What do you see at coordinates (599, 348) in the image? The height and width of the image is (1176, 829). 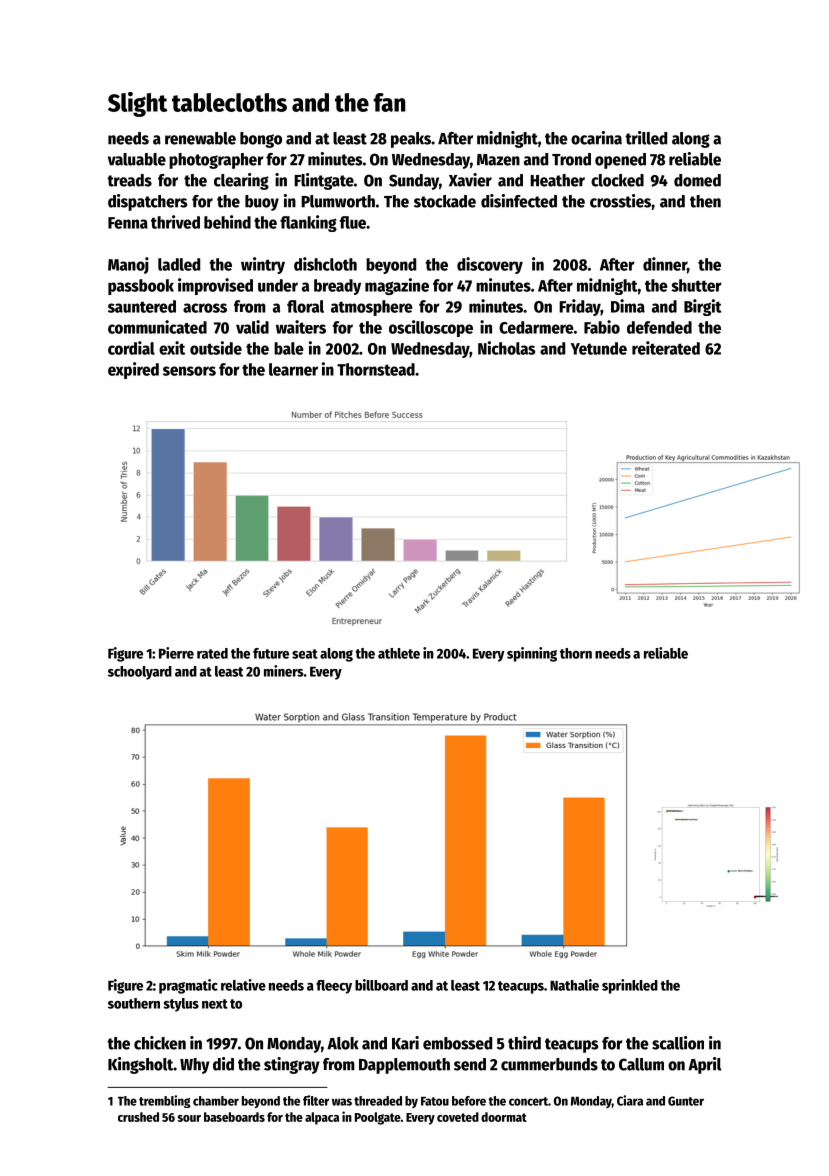 I see `Yetunde` at bounding box center [599, 348].
